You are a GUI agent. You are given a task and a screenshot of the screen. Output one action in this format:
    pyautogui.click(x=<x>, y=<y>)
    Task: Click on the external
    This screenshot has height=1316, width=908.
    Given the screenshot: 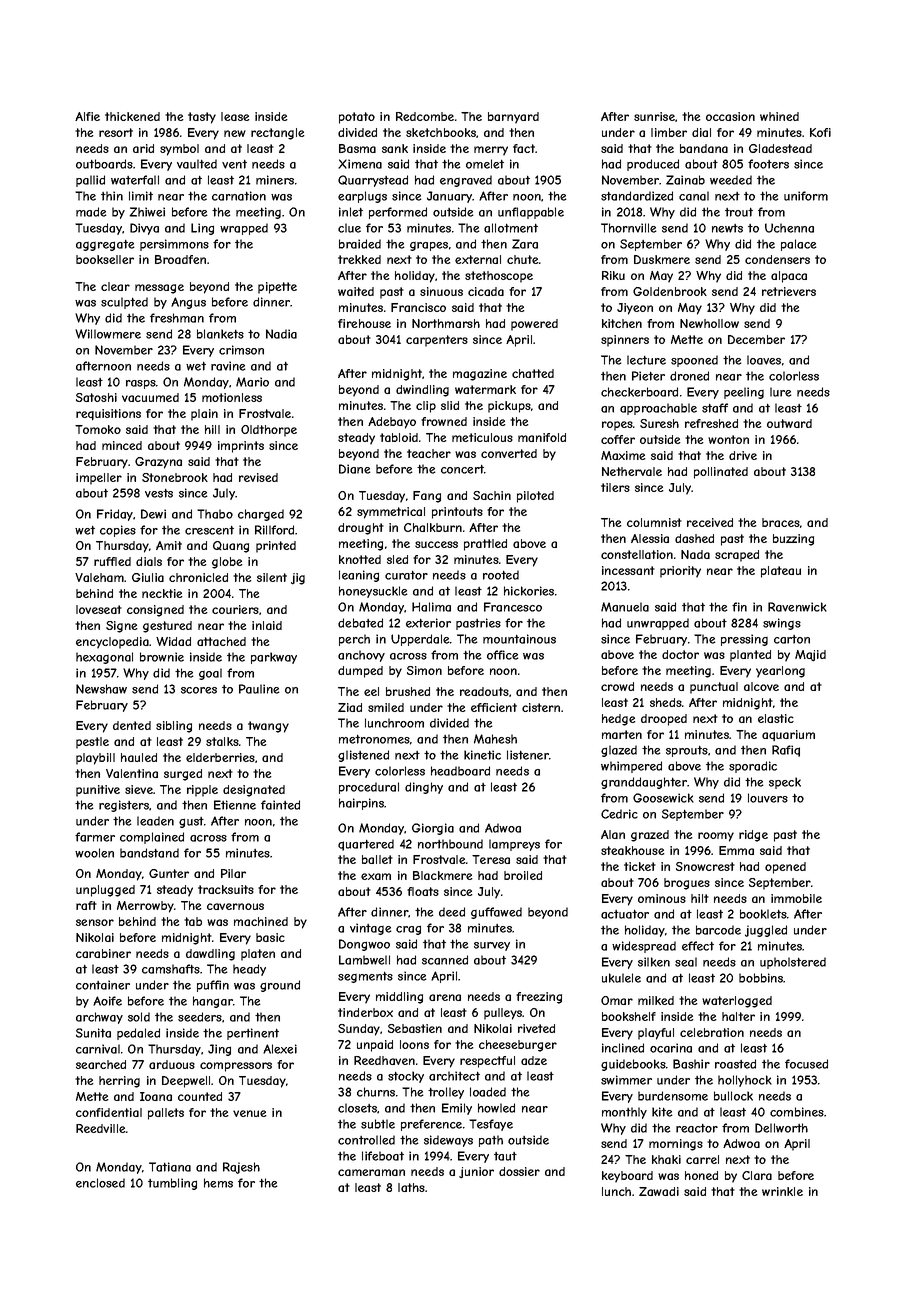 What is the action you would take?
    pyautogui.click(x=478, y=259)
